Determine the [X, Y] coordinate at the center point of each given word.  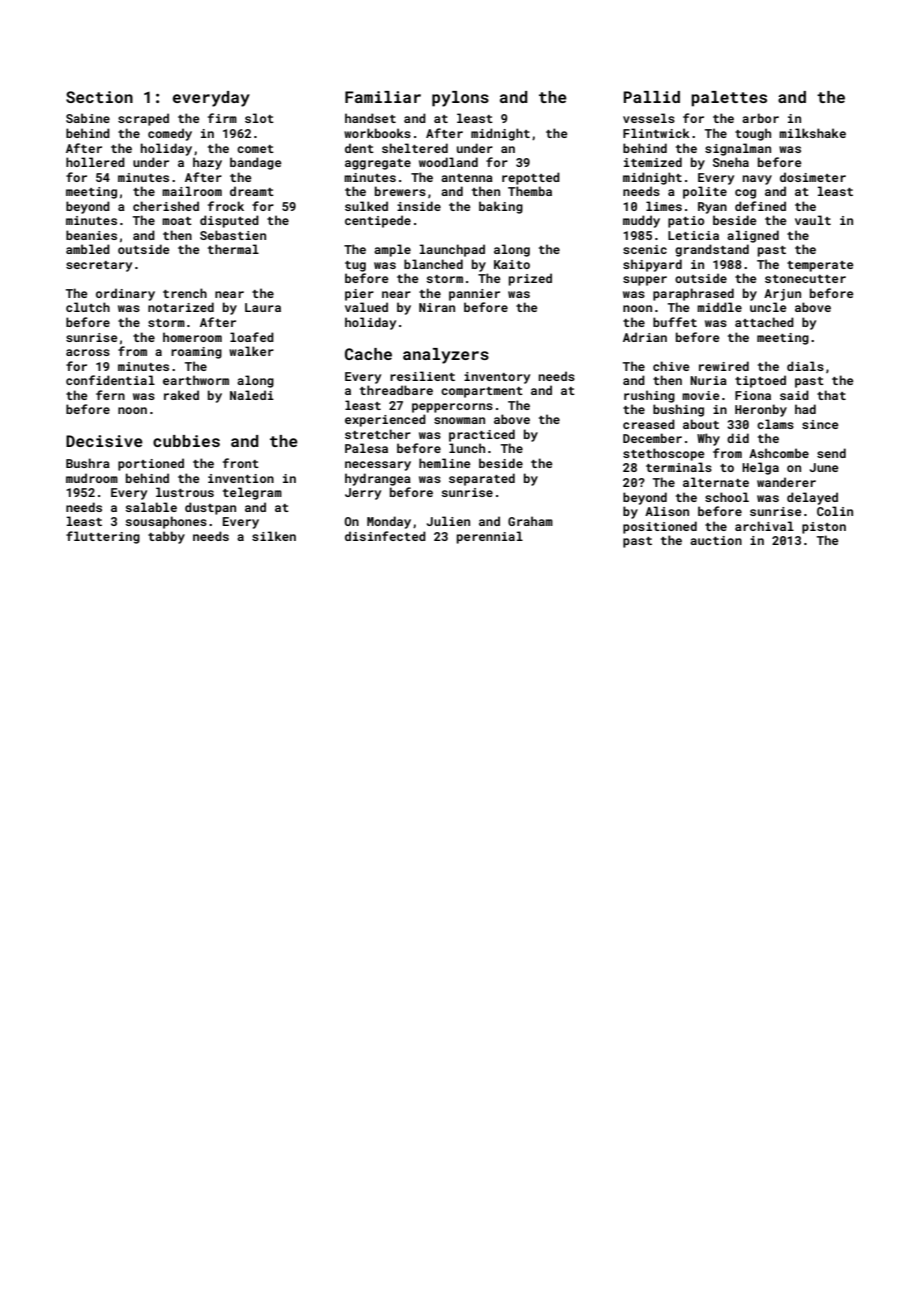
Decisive [104, 441]
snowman [459, 420]
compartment [482, 392]
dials [805, 366]
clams [775, 424]
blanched [433, 264]
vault [813, 220]
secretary [99, 266]
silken [274, 536]
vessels [649, 118]
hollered [95, 162]
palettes [729, 99]
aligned [753, 236]
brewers [400, 191]
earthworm [196, 380]
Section [99, 97]
